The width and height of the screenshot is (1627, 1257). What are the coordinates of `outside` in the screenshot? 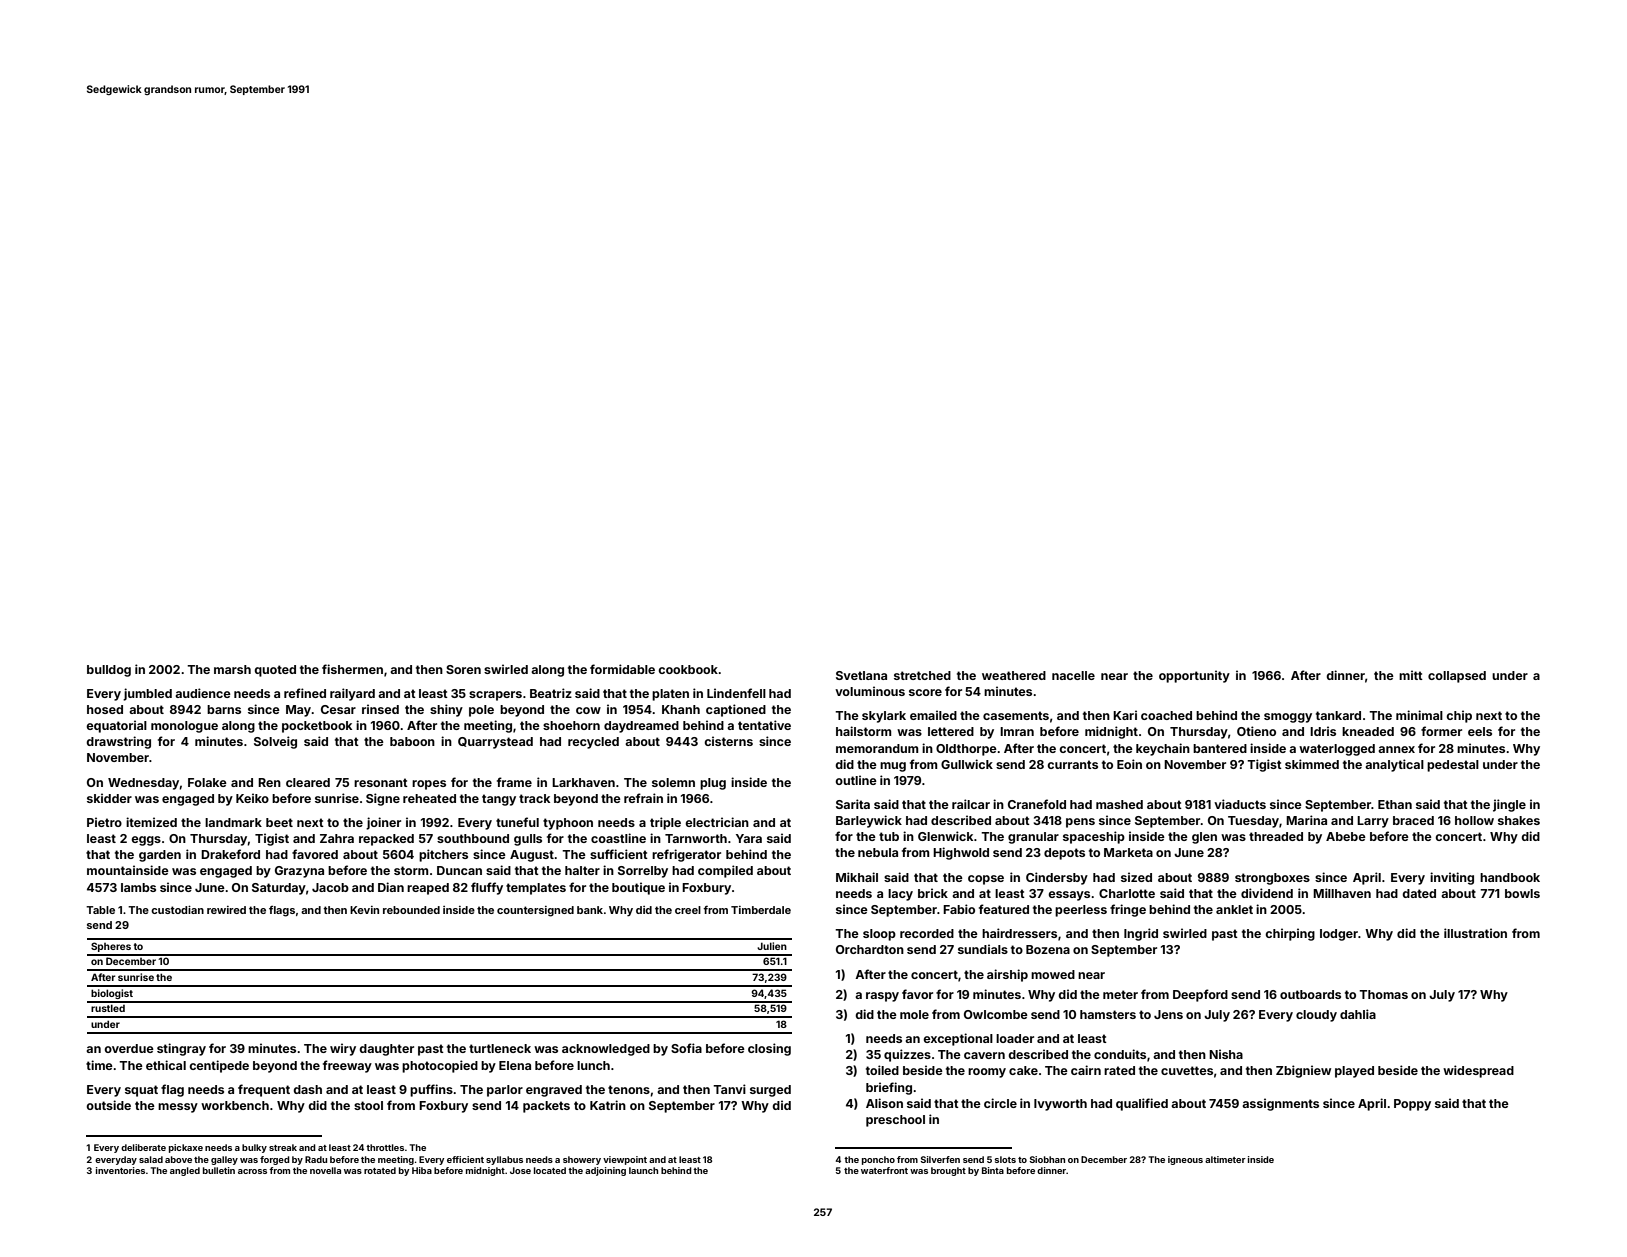 It's located at (108, 1105).
